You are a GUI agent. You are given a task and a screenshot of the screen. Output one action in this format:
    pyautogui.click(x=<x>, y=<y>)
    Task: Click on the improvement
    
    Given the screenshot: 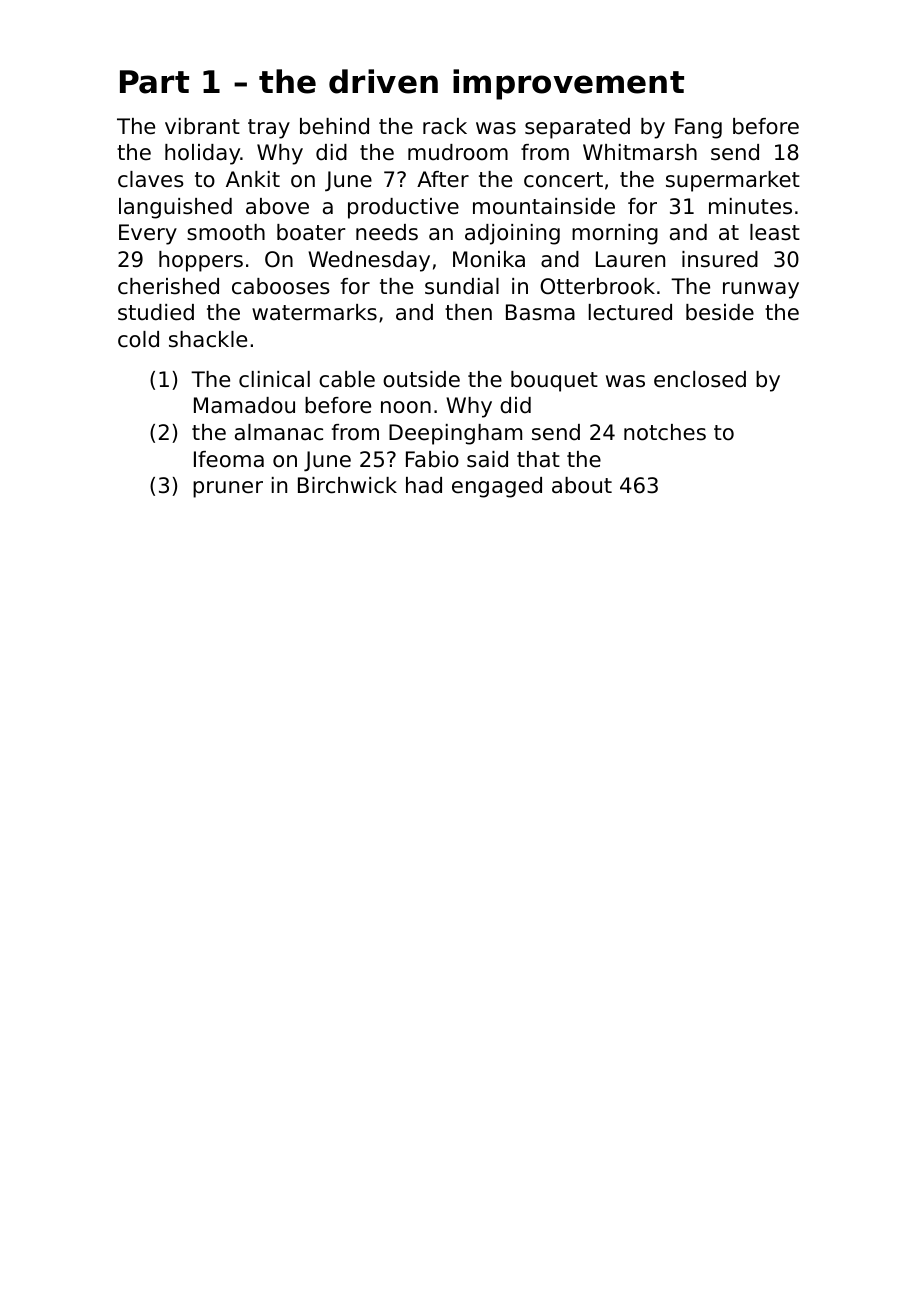 What is the action you would take?
    pyautogui.click(x=568, y=84)
